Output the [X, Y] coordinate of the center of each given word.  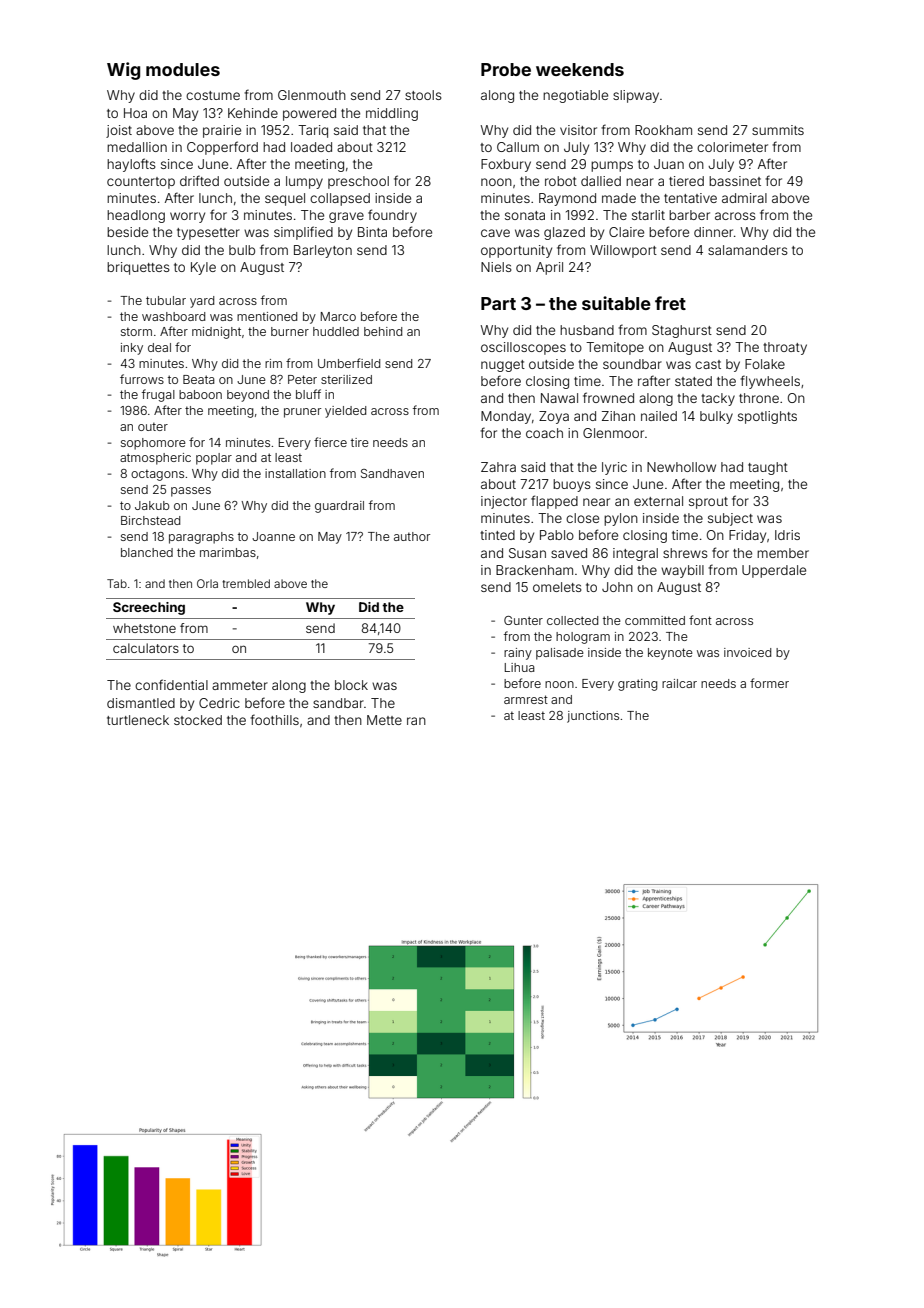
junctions [593, 717]
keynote [670, 654]
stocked [198, 720]
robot [561, 181]
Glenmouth [312, 95]
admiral [744, 198]
